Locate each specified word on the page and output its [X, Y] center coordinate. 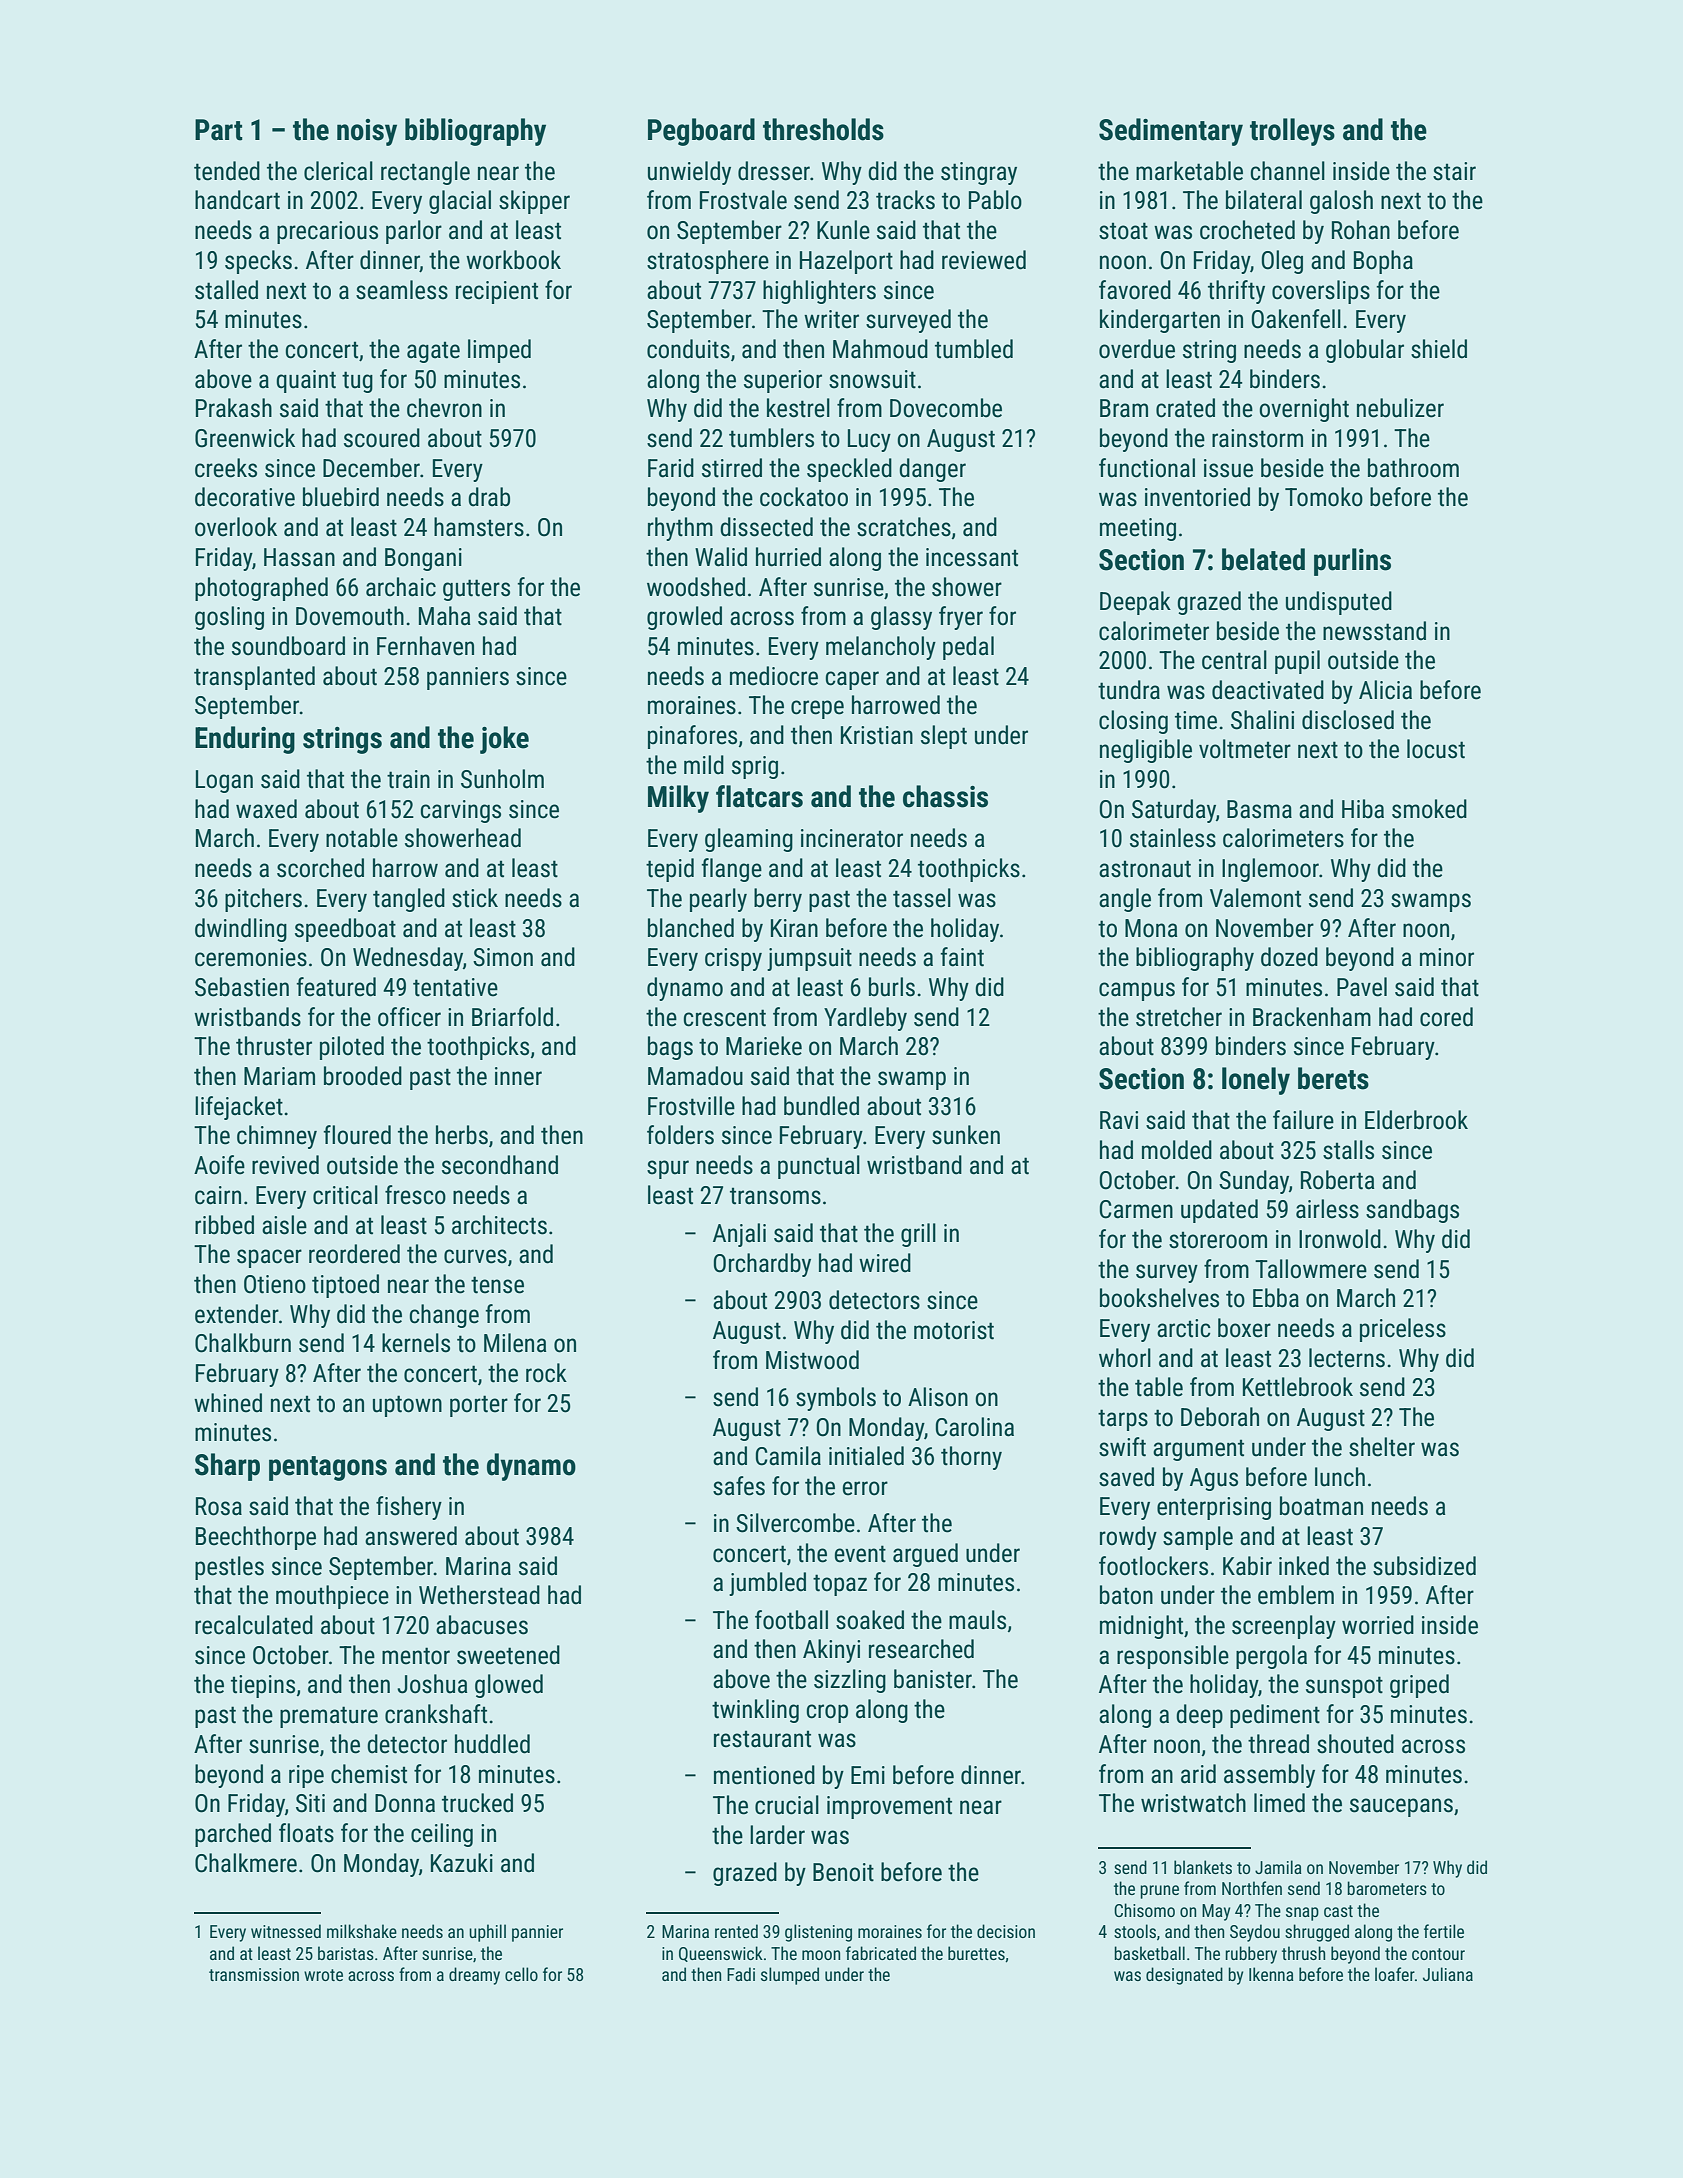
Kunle [843, 230]
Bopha [1383, 262]
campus [1137, 991]
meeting [1138, 529]
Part [219, 130]
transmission [254, 1974]
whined [228, 1403]
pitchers [263, 900]
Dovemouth [350, 616]
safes [739, 1486]
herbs [462, 1135]
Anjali [739, 1235]
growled [684, 618]
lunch [1340, 1477]
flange [731, 870]
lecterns [1347, 1358]
